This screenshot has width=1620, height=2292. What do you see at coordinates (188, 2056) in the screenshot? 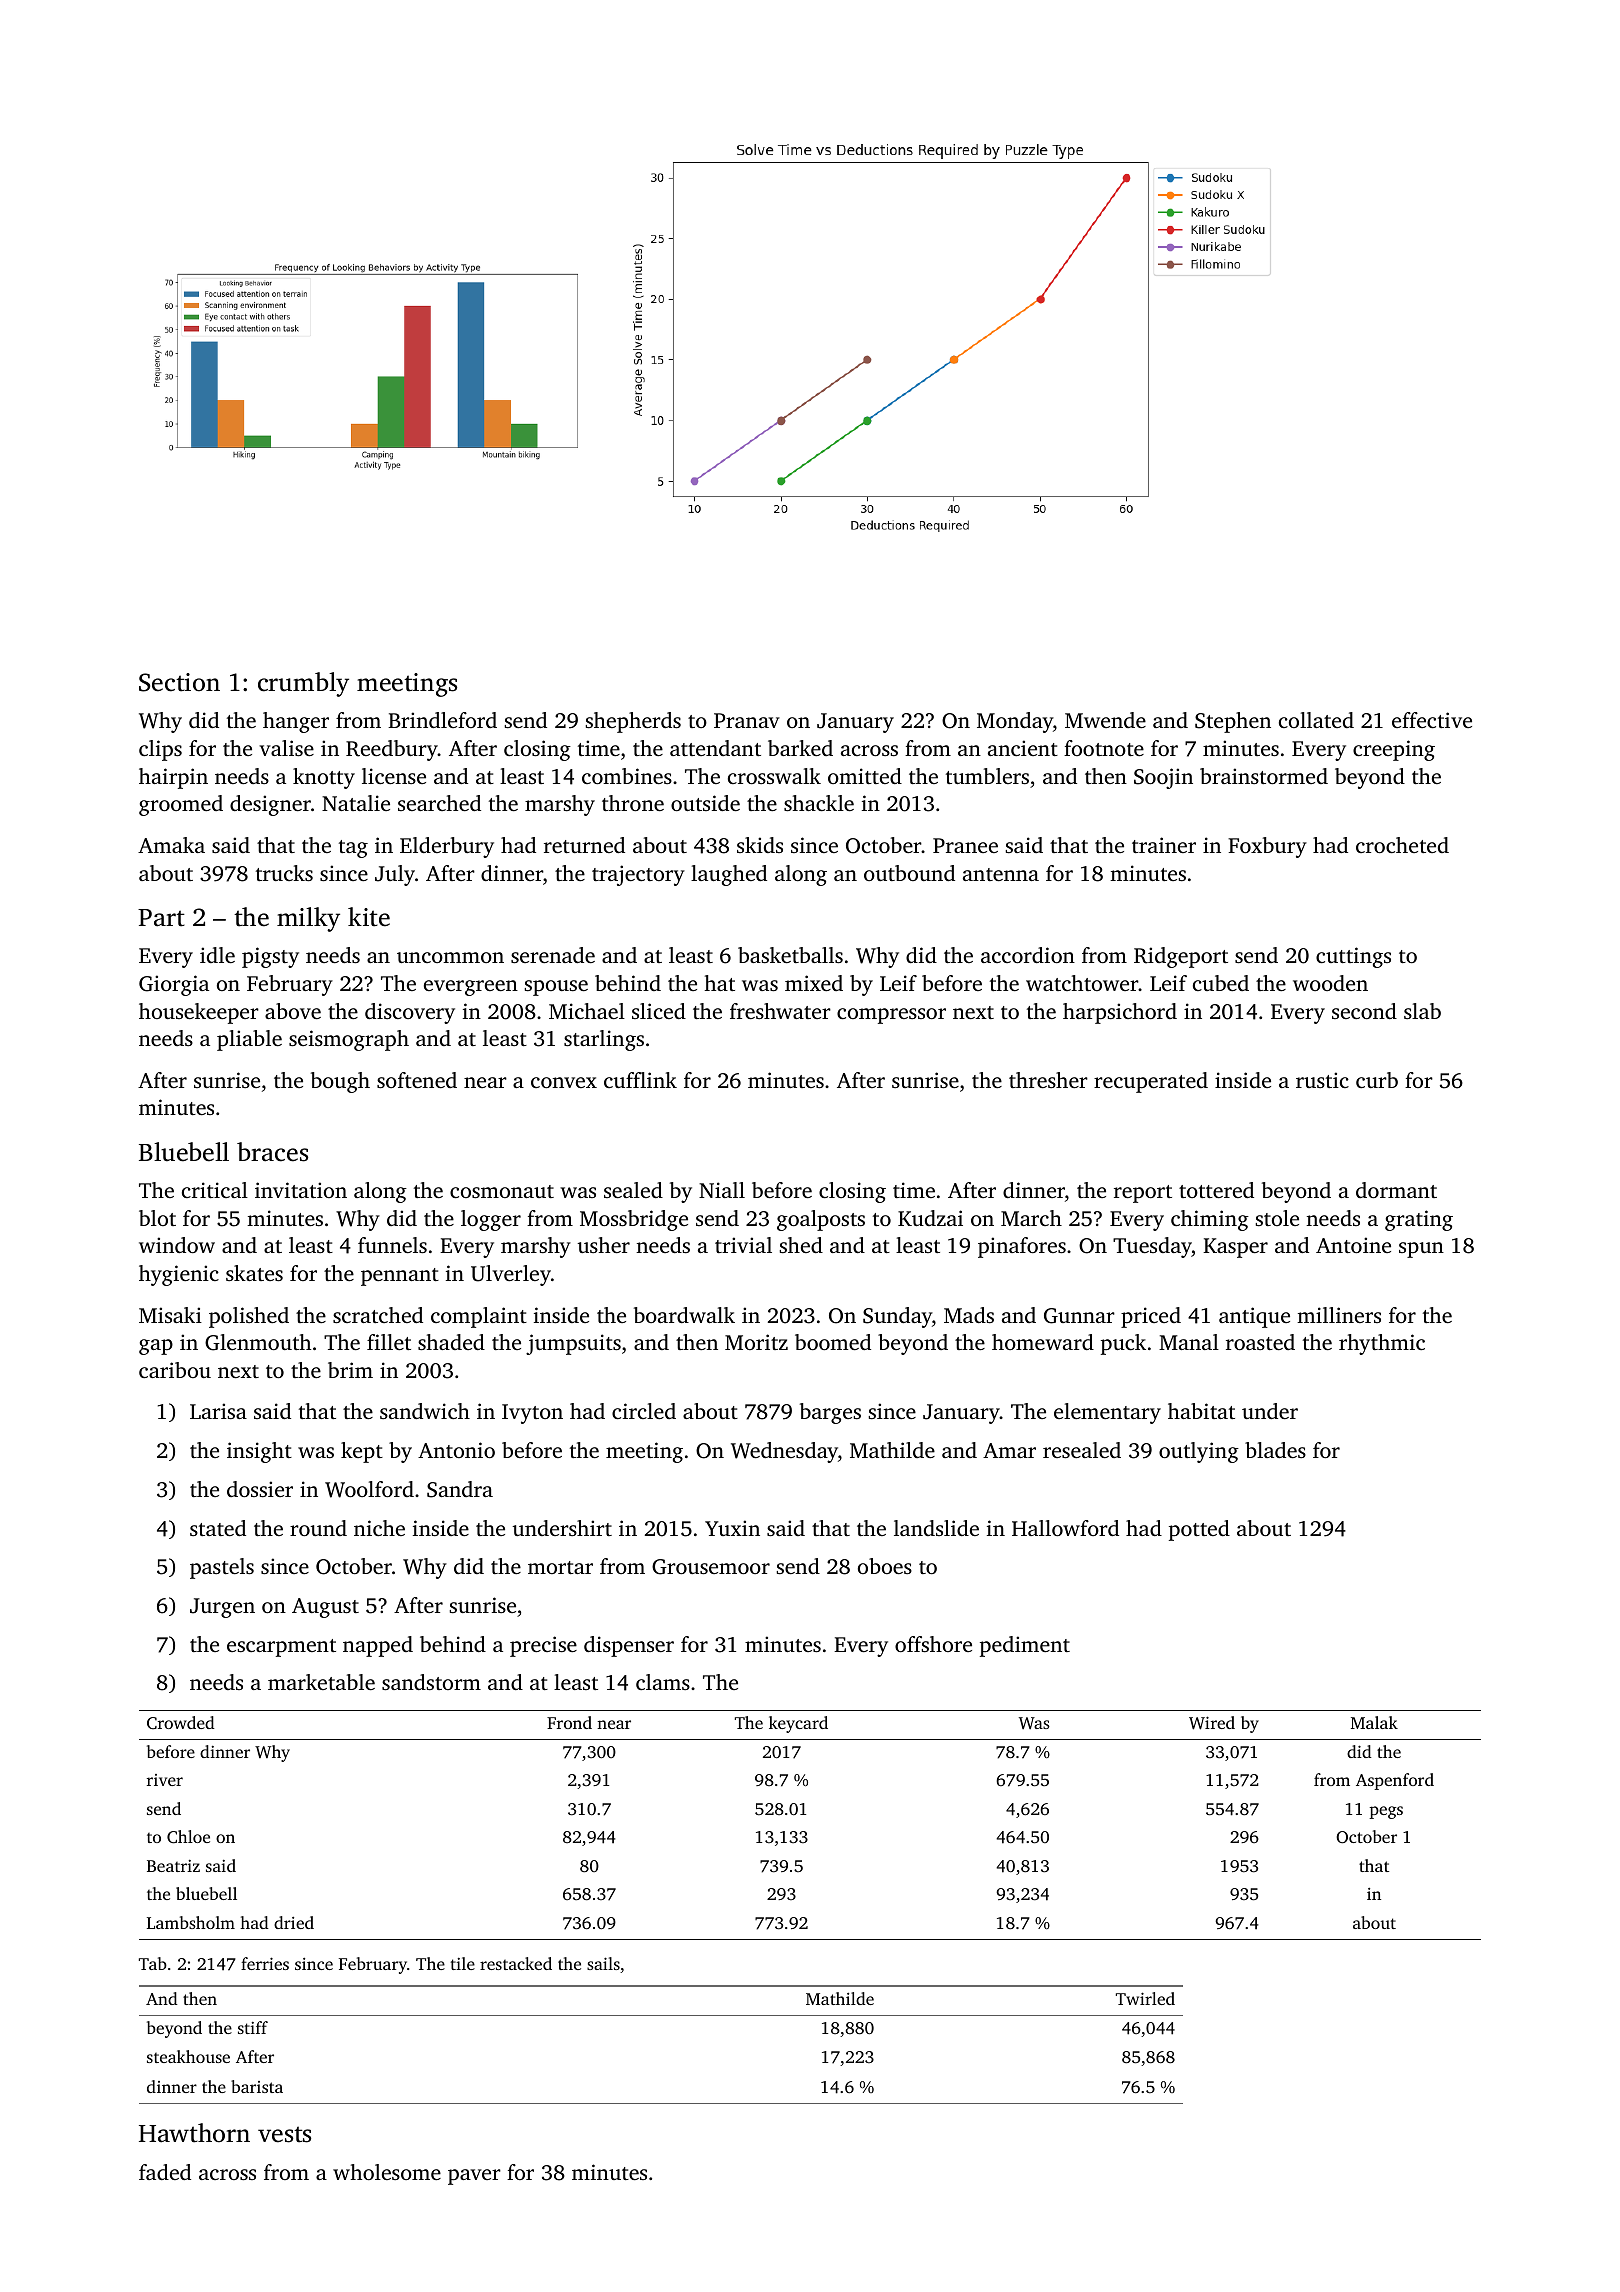
I see `steakhouse` at bounding box center [188, 2056].
